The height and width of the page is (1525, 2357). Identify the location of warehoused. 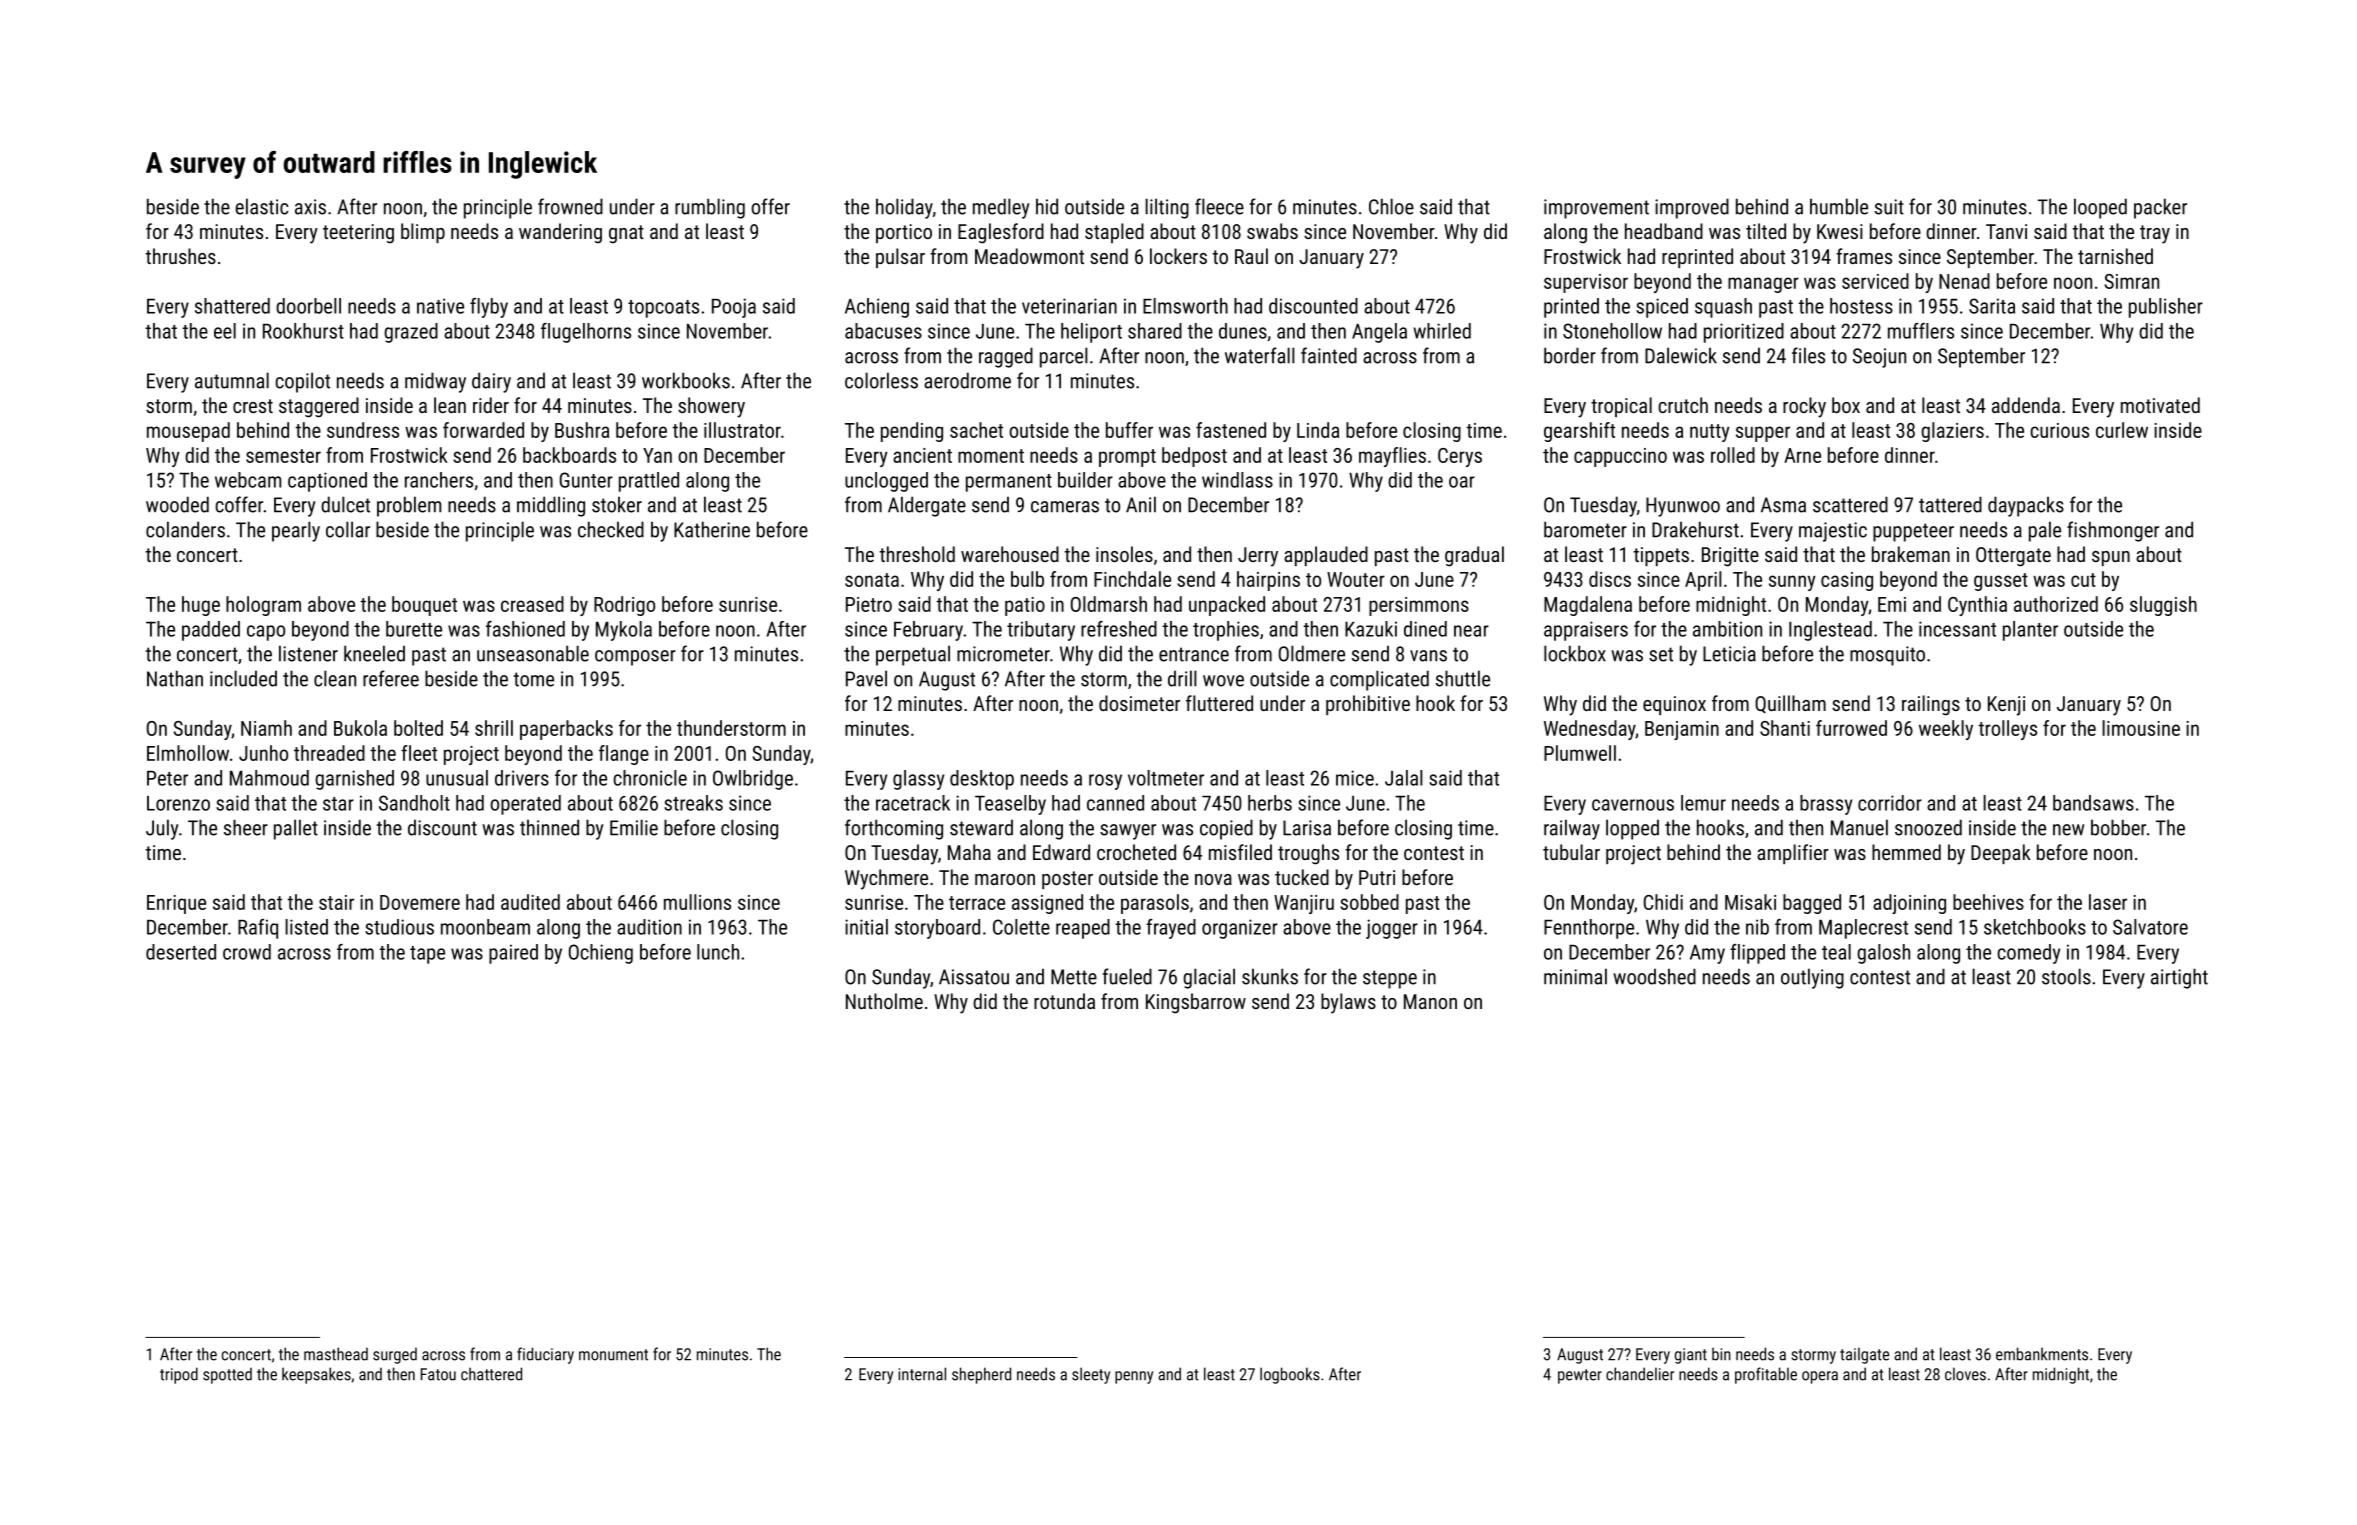
(1010, 554).
